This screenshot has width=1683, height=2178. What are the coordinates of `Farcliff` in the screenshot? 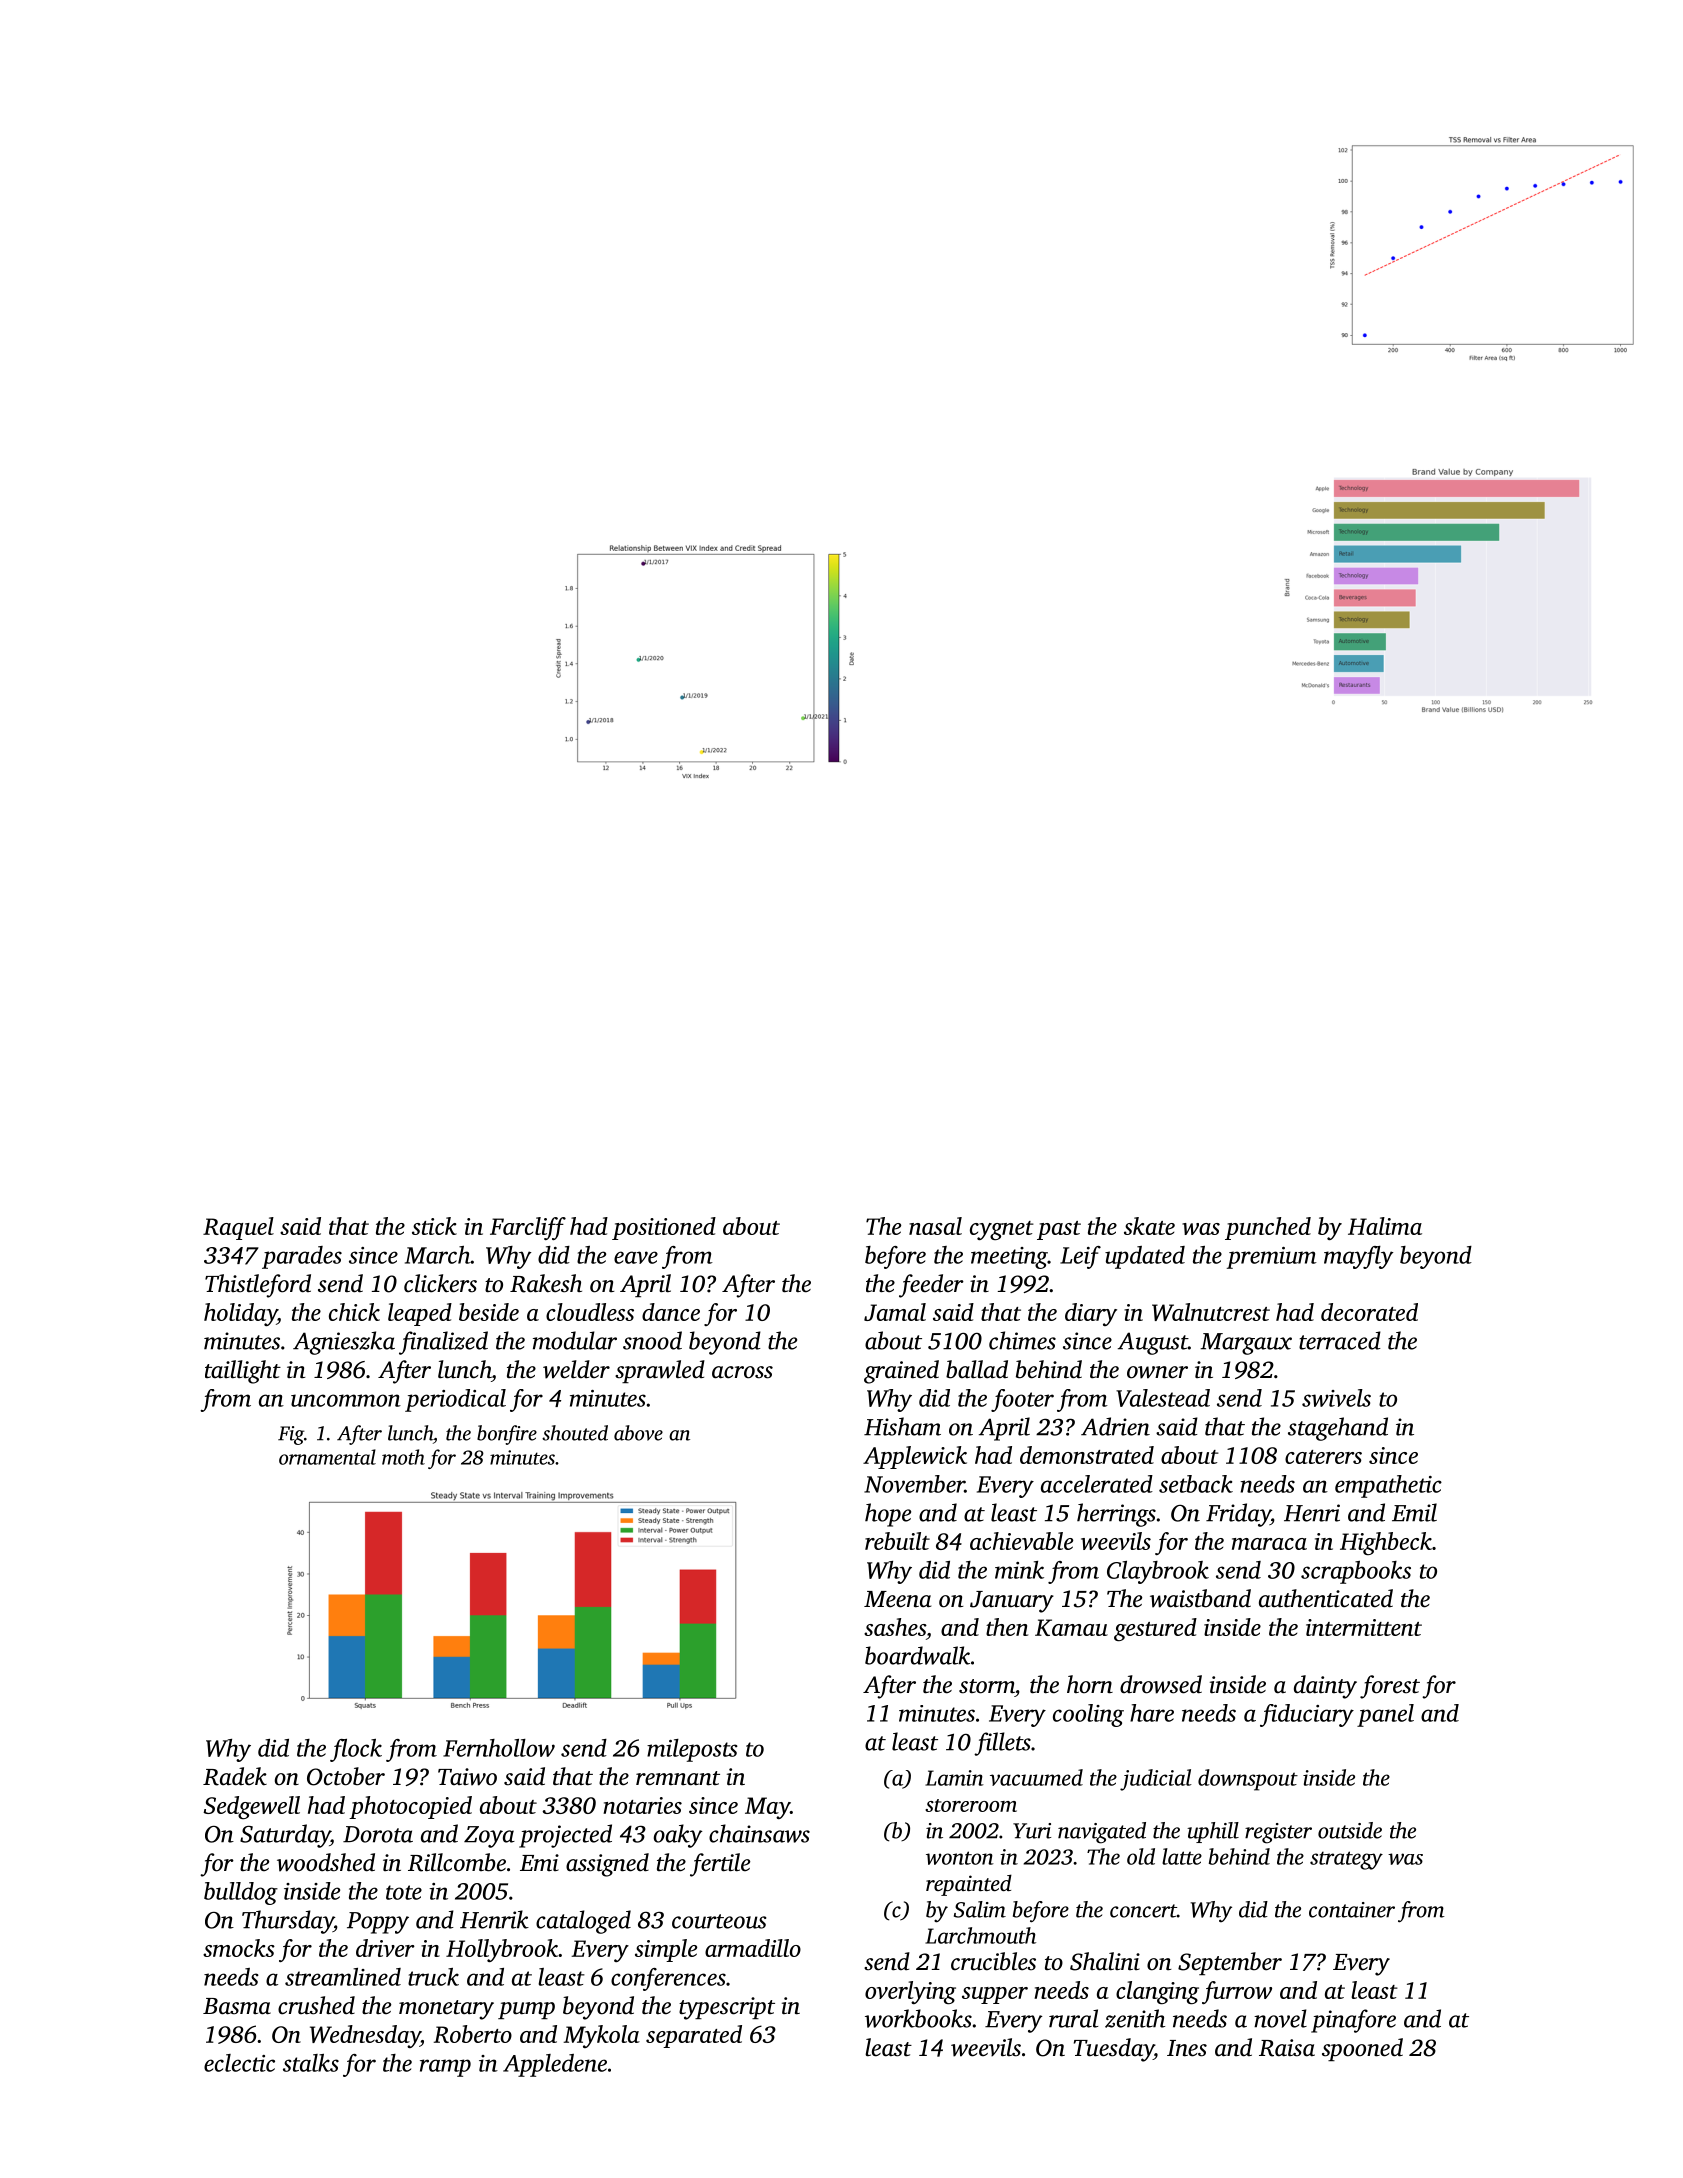 It's located at (528, 1228).
